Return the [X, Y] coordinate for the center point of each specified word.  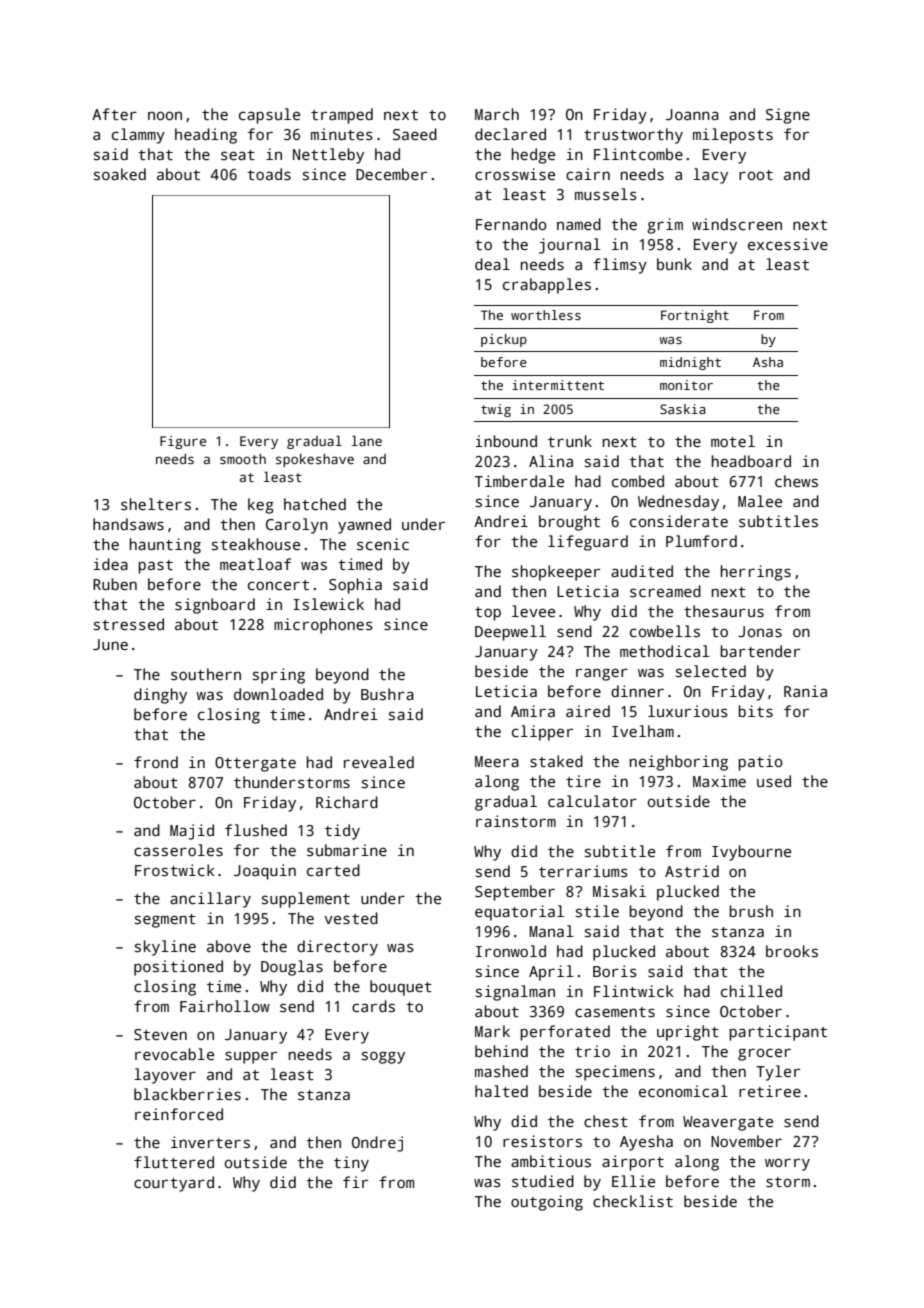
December [391, 174]
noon [165, 115]
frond [156, 762]
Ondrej [377, 1144]
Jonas [760, 631]
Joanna [692, 114]
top [488, 614]
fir [355, 1182]
